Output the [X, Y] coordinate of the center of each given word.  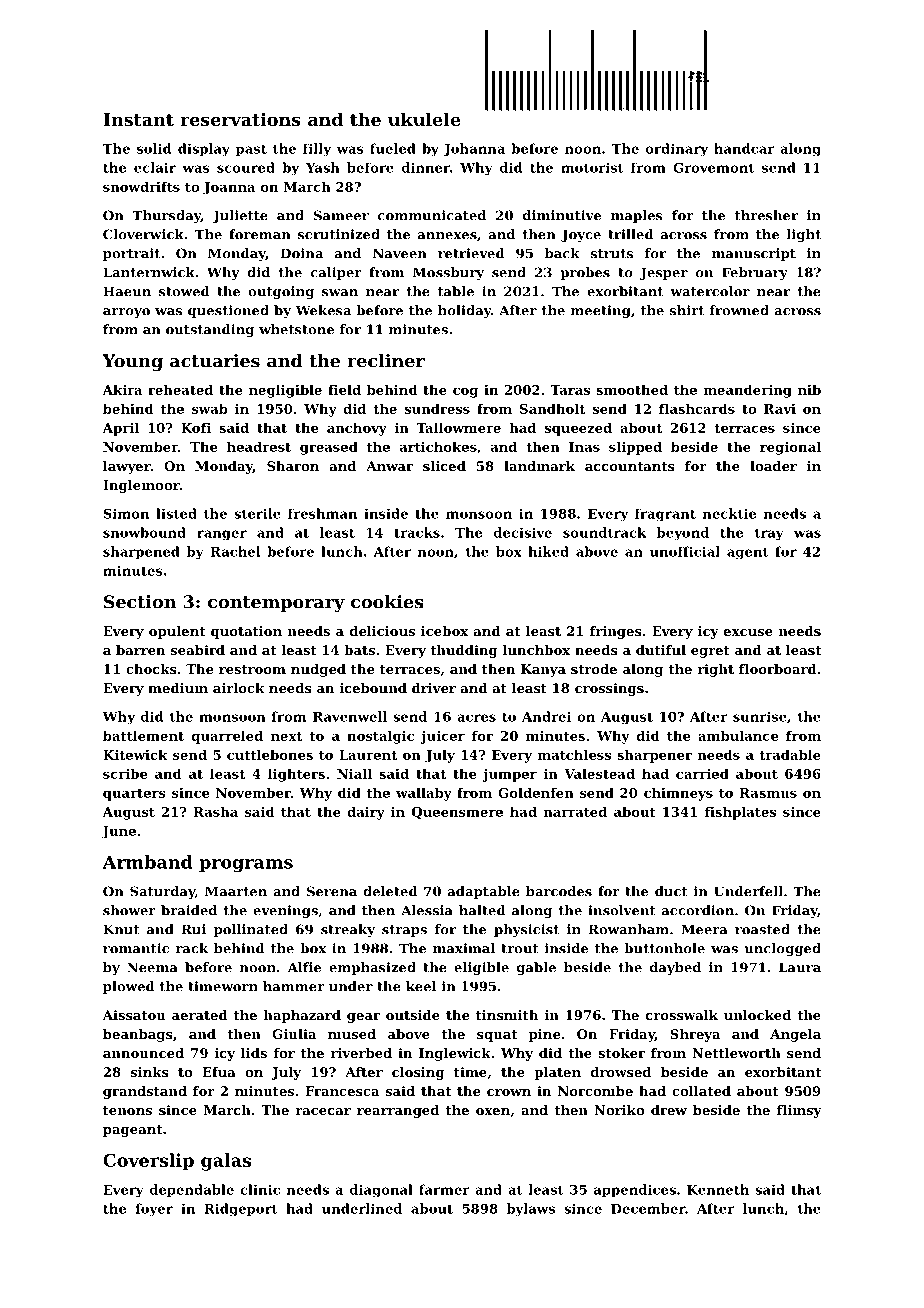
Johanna [474, 149]
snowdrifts [141, 186]
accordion [698, 910]
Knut [121, 929]
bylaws [531, 1210]
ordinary [677, 150]
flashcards [697, 408]
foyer [154, 1210]
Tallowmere [458, 427]
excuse [748, 632]
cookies [387, 602]
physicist [526, 930]
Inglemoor [141, 486]
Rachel [235, 551]
